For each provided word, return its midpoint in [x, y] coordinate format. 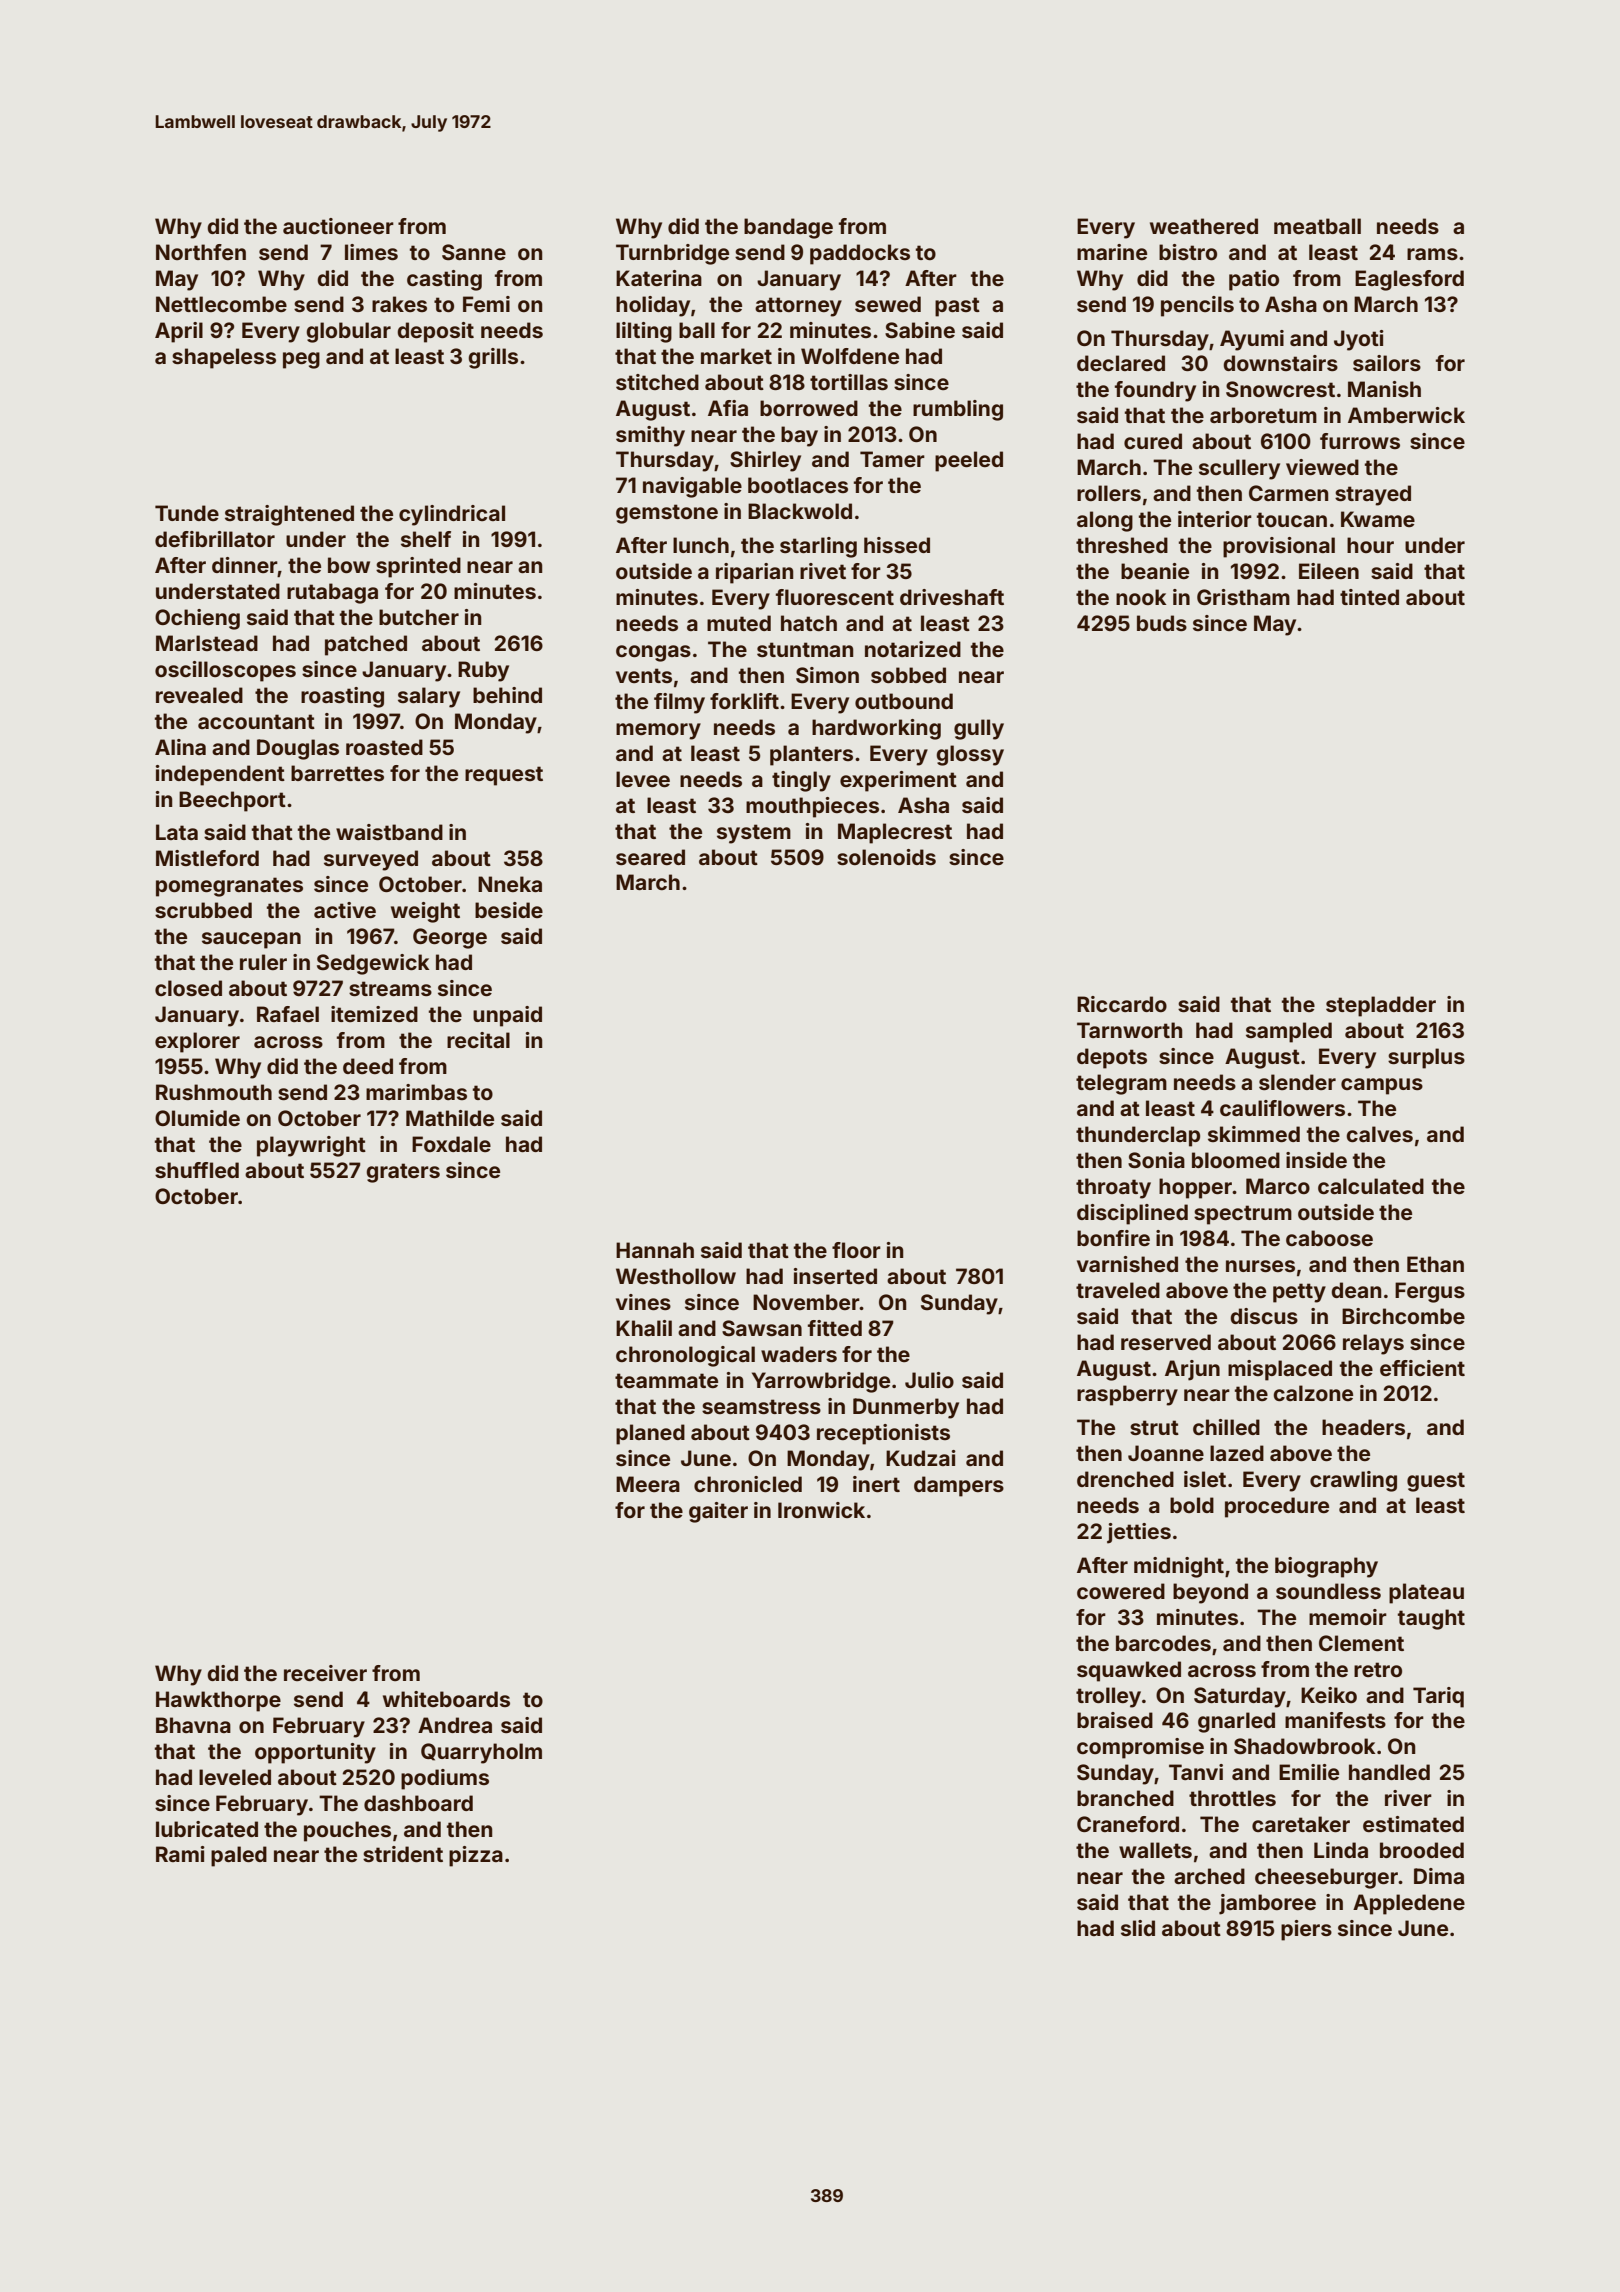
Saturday [1240, 1697]
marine [1112, 252]
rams [1432, 254]
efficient [1422, 1368]
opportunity [315, 1753]
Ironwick [821, 1510]
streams [390, 988]
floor [856, 1250]
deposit [435, 332]
